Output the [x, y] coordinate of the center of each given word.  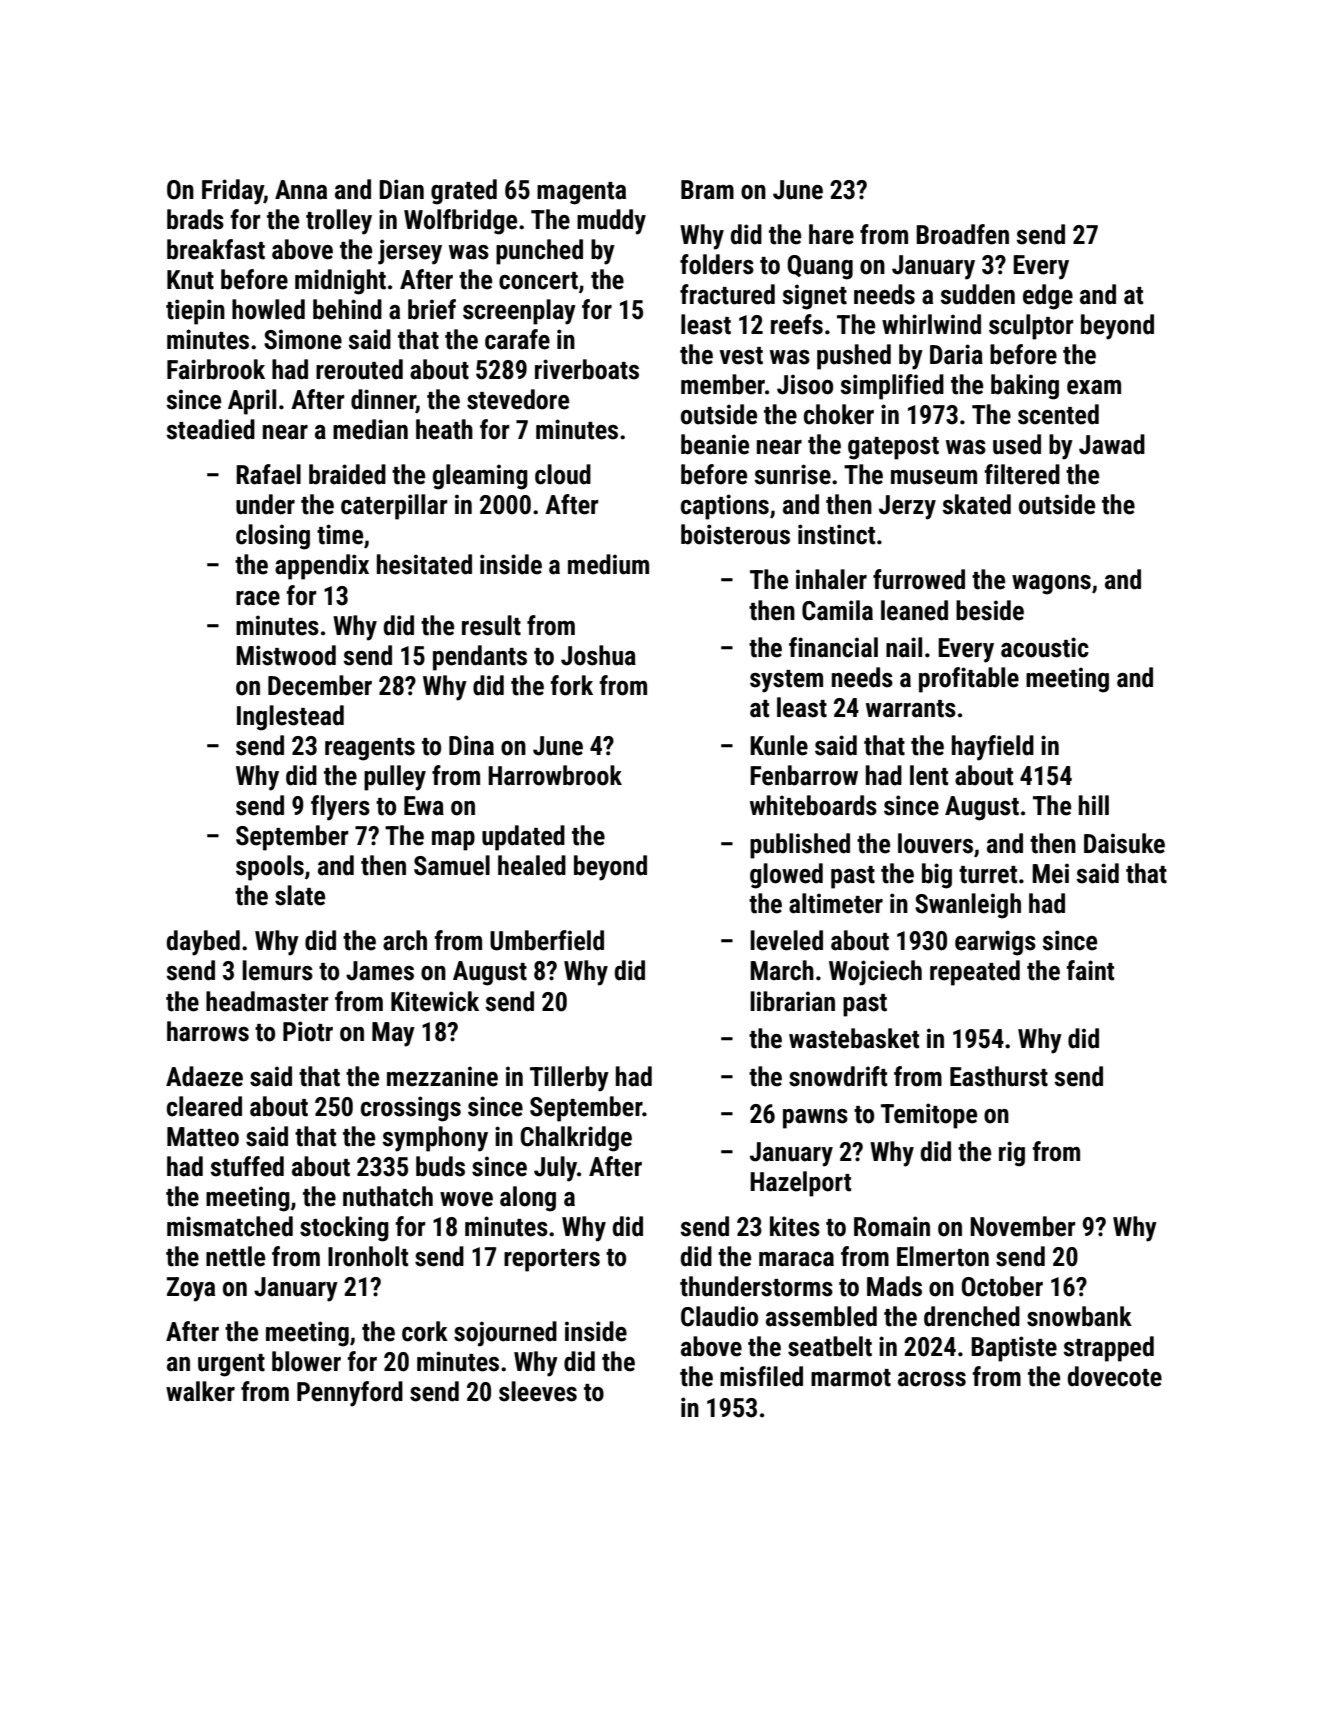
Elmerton [943, 1256]
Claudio [719, 1316]
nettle [235, 1256]
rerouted [359, 369]
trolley [339, 222]
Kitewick [435, 1001]
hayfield [993, 748]
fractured [727, 294]
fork [571, 685]
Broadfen [962, 234]
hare [831, 234]
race [258, 598]
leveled [786, 940]
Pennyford [350, 1394]
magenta [581, 193]
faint [1090, 970]
